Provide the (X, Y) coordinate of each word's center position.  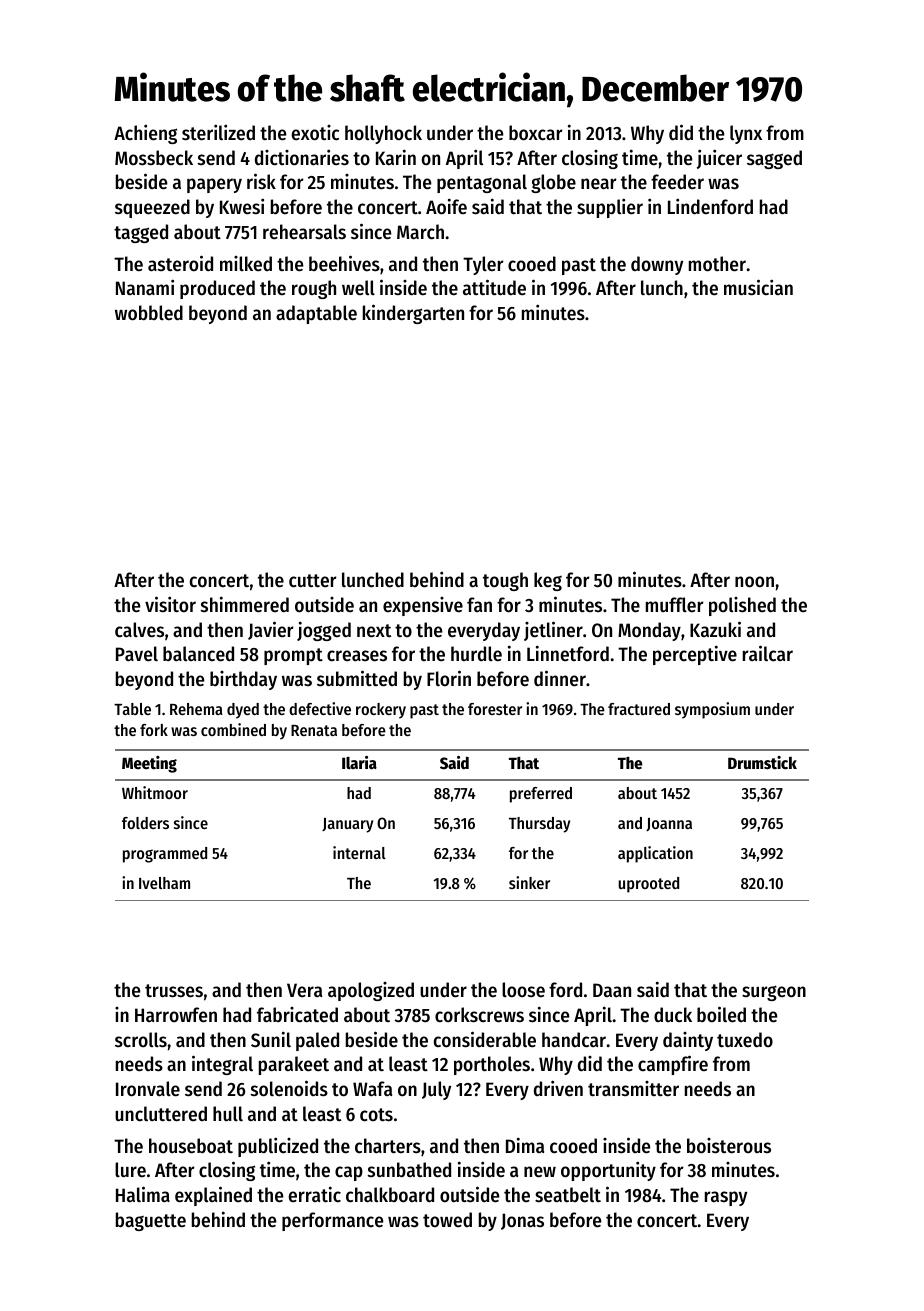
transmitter (633, 1089)
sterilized (218, 132)
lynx (746, 134)
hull (228, 1113)
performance (332, 1221)
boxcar (535, 133)
